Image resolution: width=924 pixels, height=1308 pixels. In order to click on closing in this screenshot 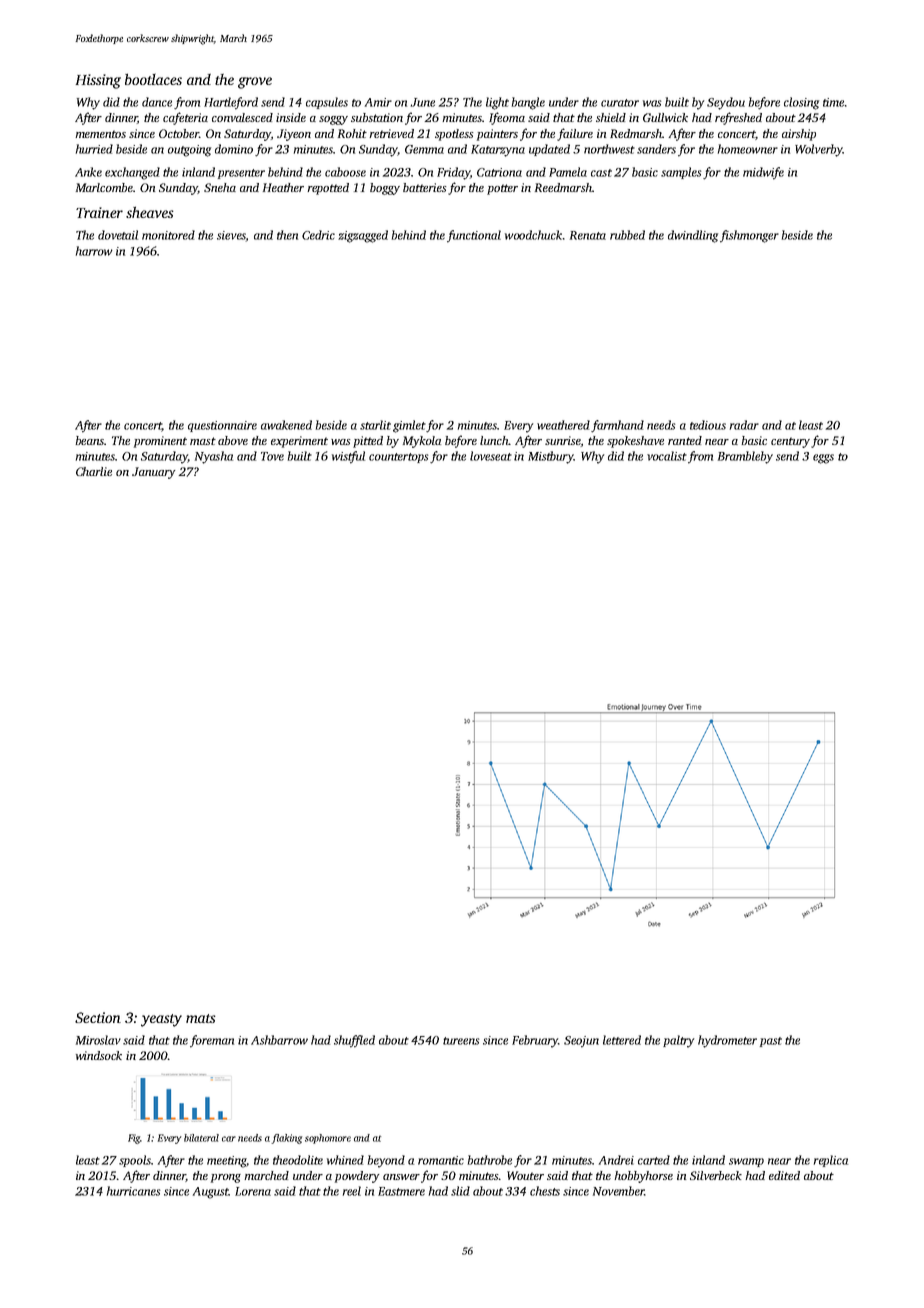, I will do `click(801, 103)`.
